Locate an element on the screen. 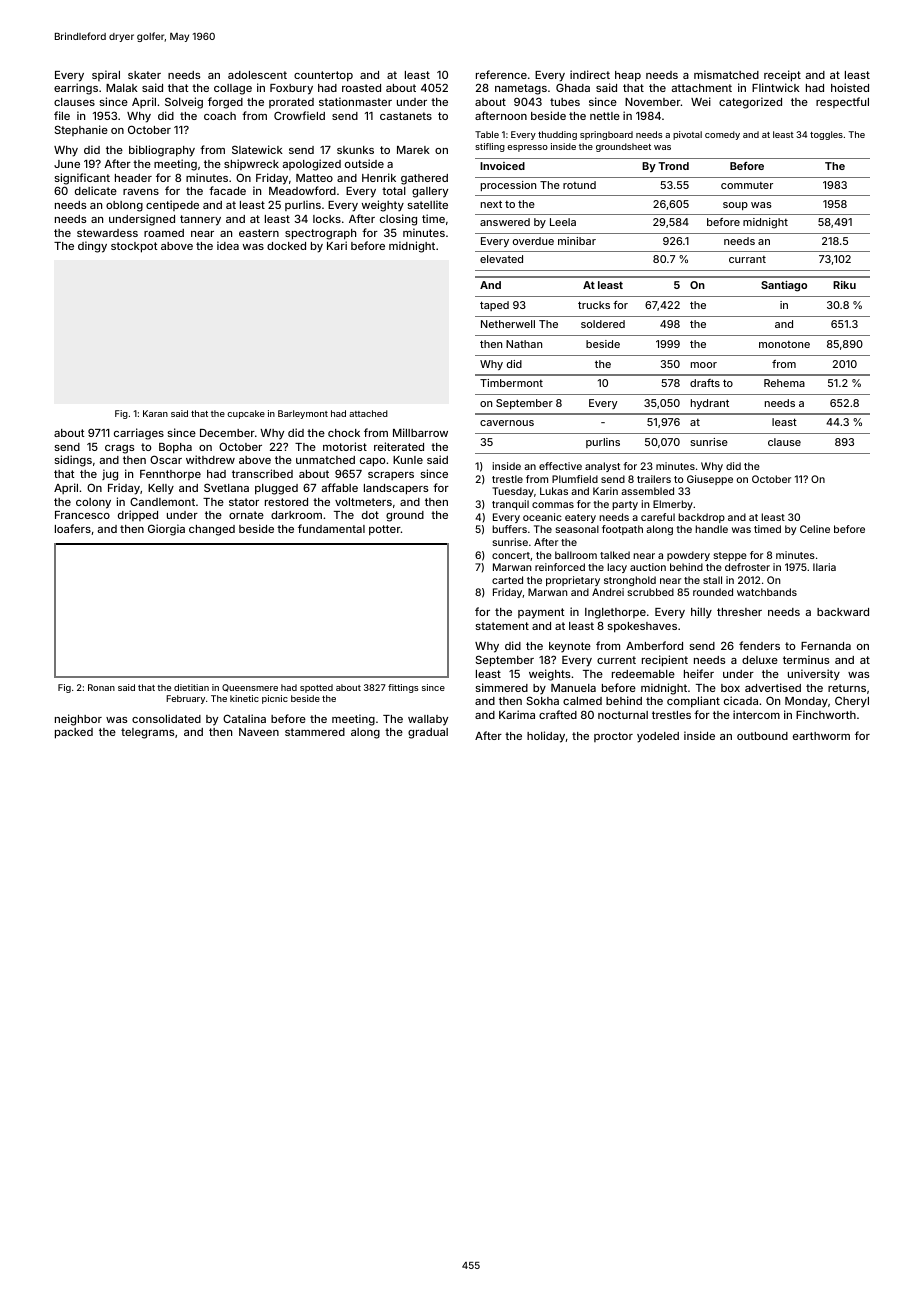 Image resolution: width=924 pixels, height=1308 pixels. December is located at coordinates (227, 433).
